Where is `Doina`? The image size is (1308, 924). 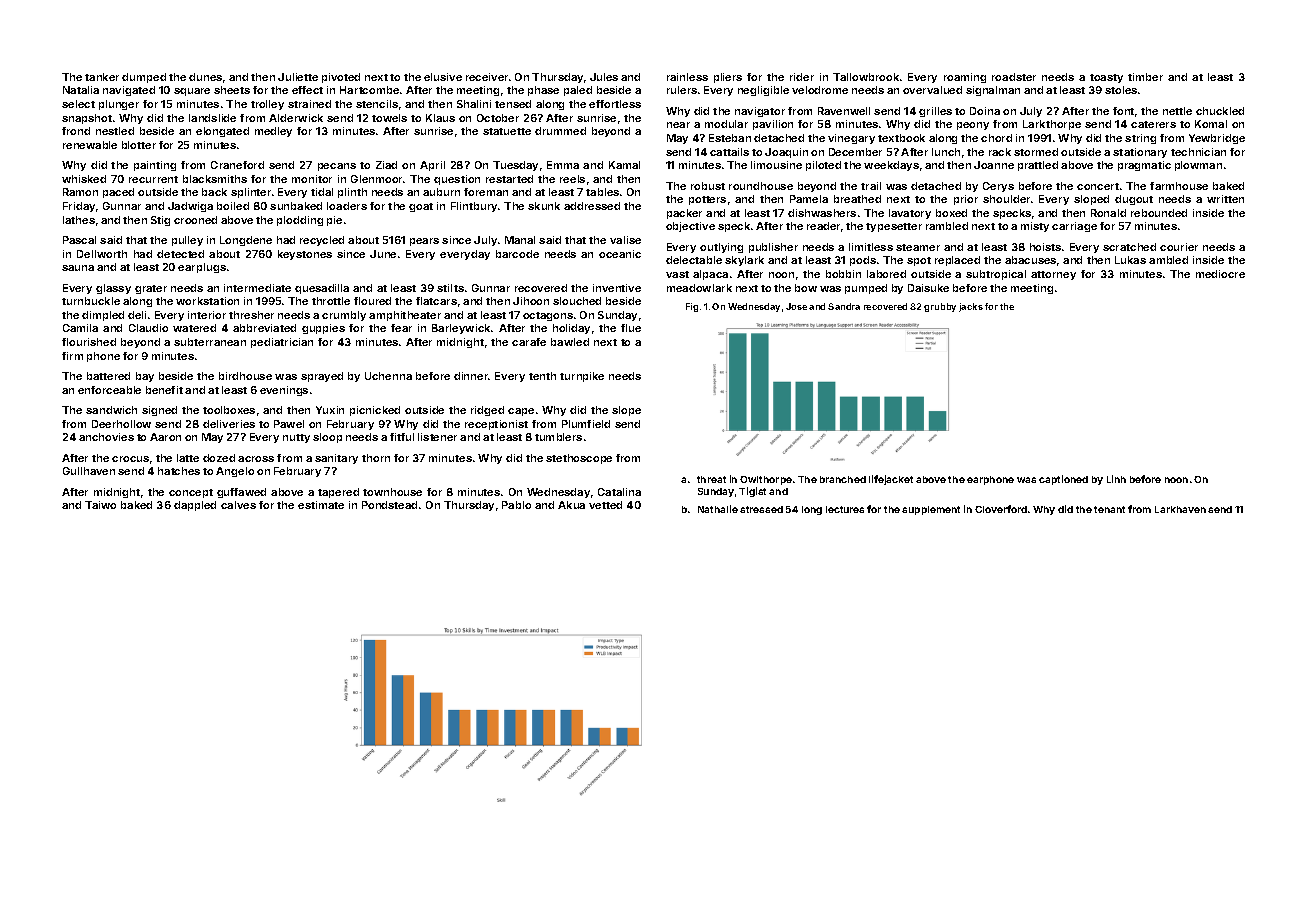
Doina is located at coordinates (985, 111).
